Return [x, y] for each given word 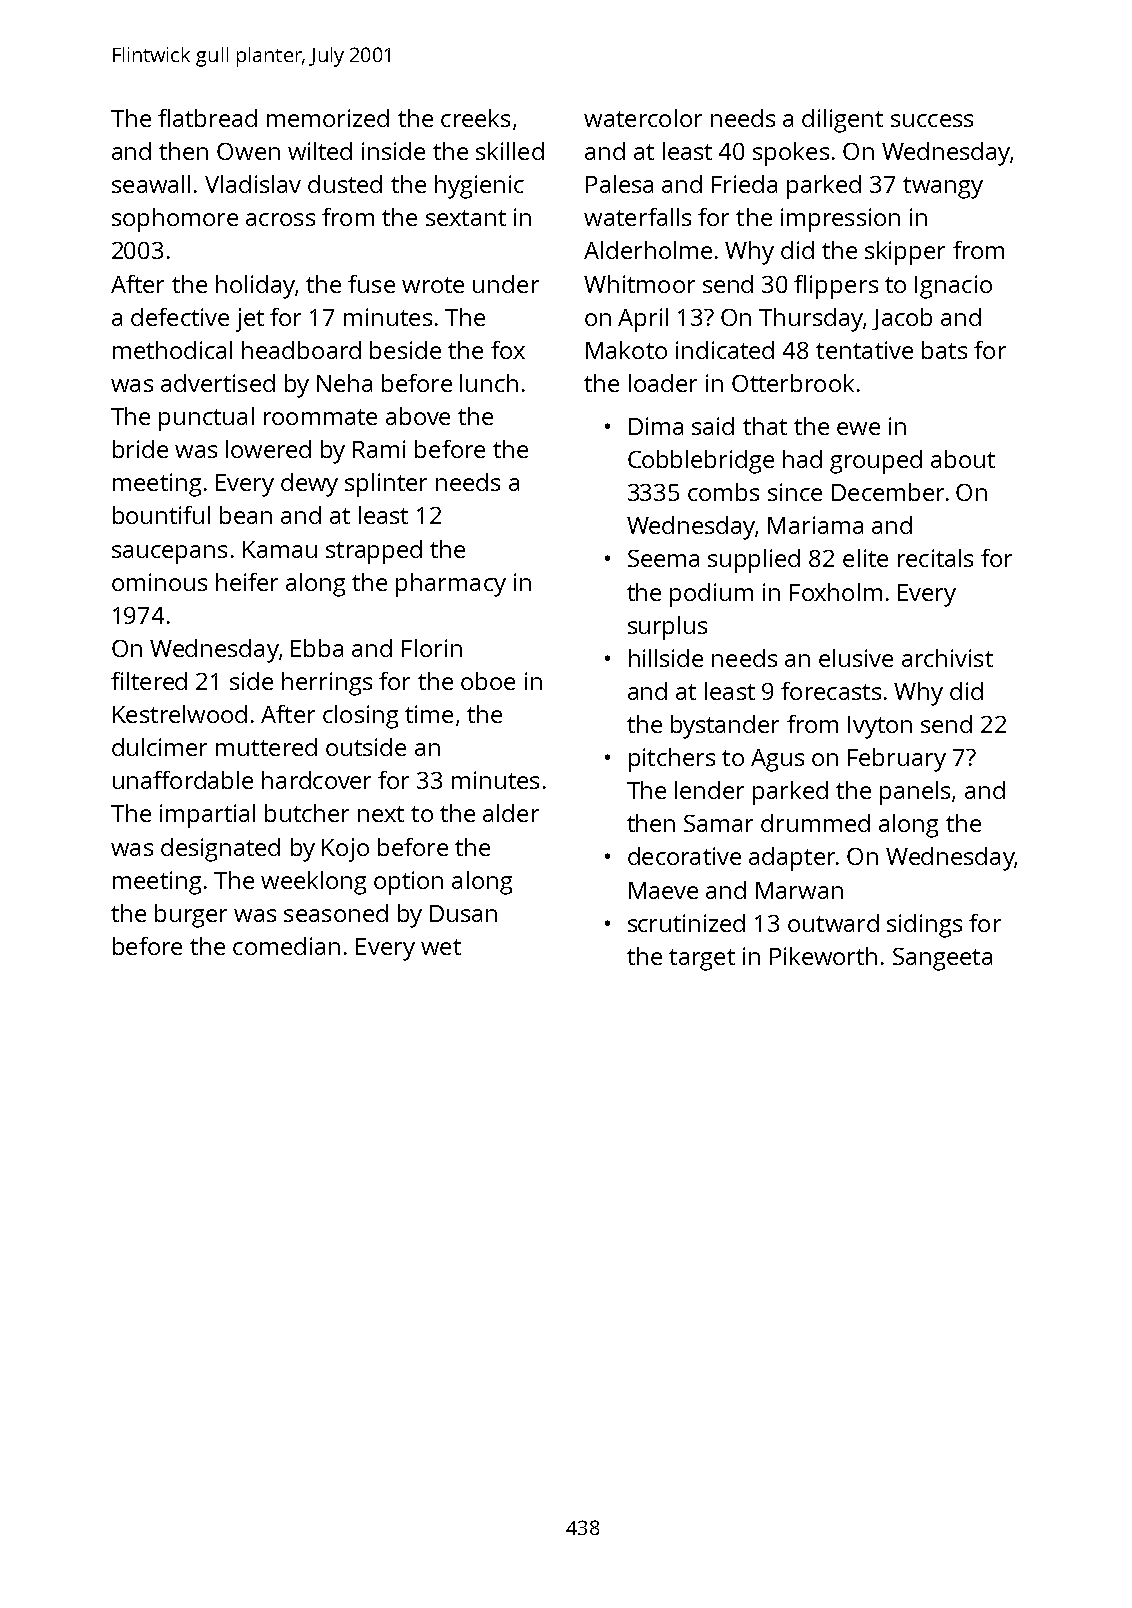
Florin [432, 648]
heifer [247, 582]
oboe [488, 681]
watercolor [643, 118]
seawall [151, 184]
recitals [935, 558]
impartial [207, 816]
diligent [842, 121]
